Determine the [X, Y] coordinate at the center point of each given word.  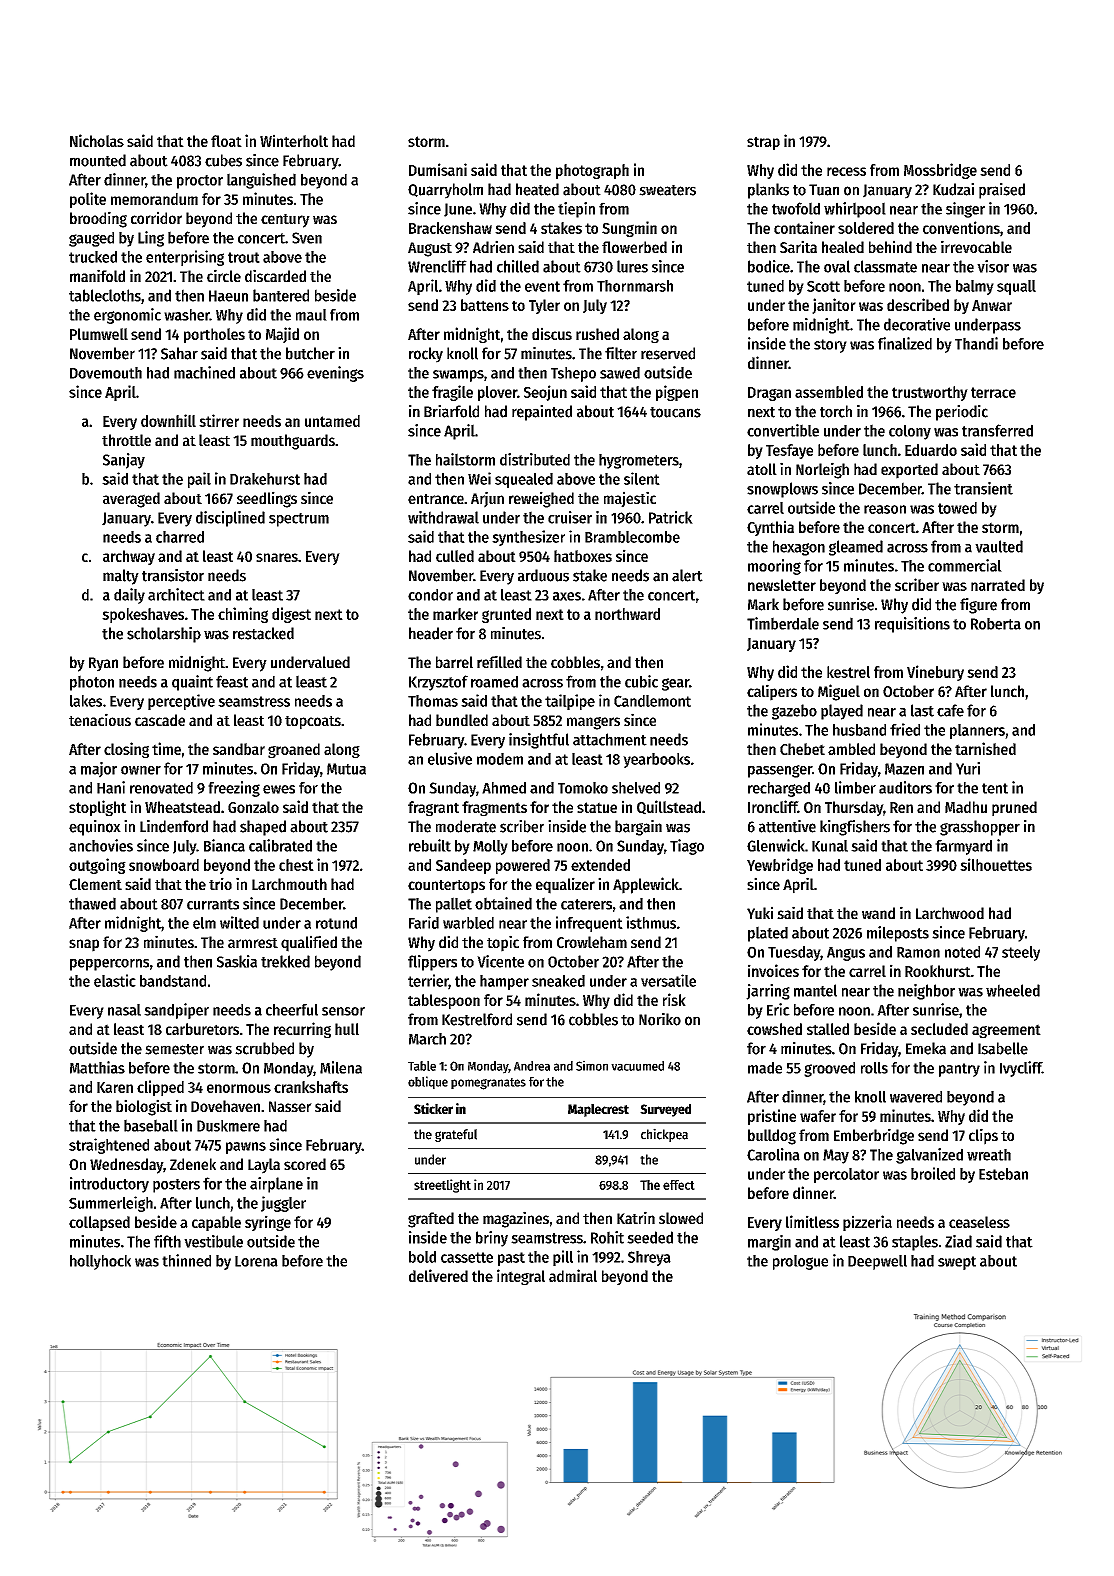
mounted [98, 160]
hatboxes [583, 556]
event [542, 286]
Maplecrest [598, 1110]
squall [1016, 287]
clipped [160, 1088]
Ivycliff [1021, 1069]
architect [176, 594]
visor [993, 266]
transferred [997, 430]
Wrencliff [437, 266]
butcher [310, 353]
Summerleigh [111, 1204]
